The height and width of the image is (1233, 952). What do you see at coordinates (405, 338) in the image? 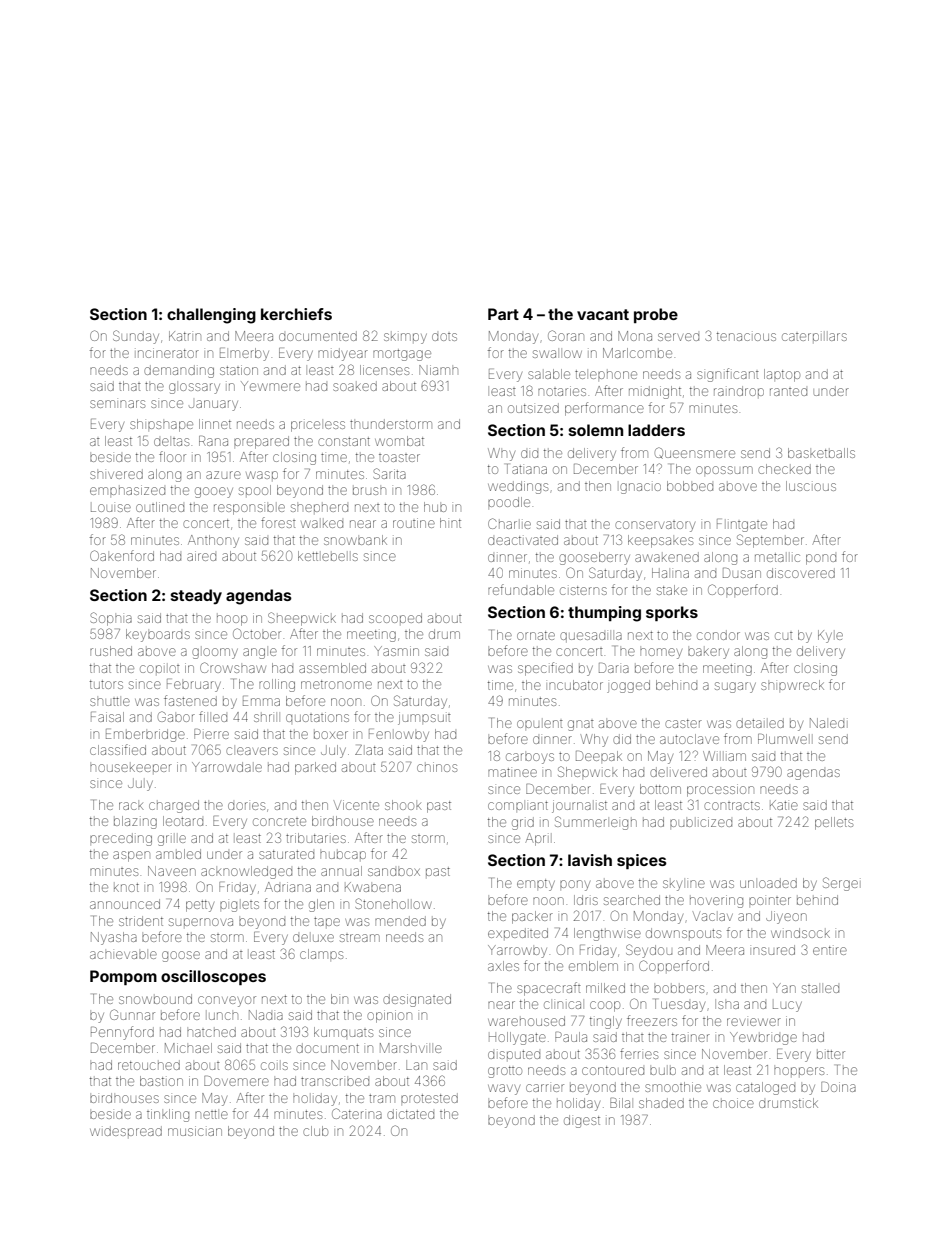
I see `skimpy` at bounding box center [405, 338].
